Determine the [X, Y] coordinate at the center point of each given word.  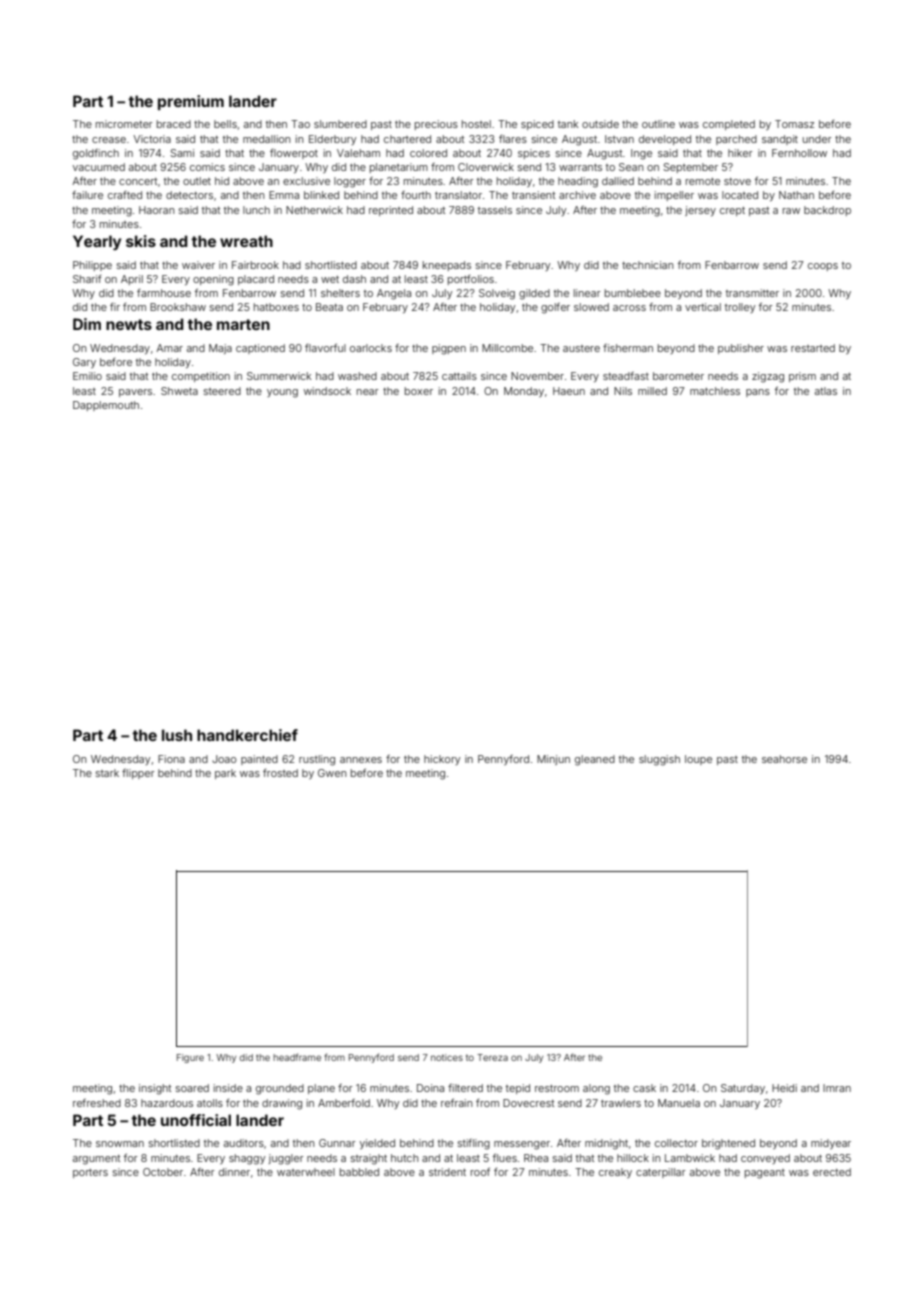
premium [191, 102]
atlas [826, 391]
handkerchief [247, 735]
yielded [377, 1144]
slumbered [340, 124]
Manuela [679, 1103]
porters [90, 1173]
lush [177, 735]
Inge [641, 154]
